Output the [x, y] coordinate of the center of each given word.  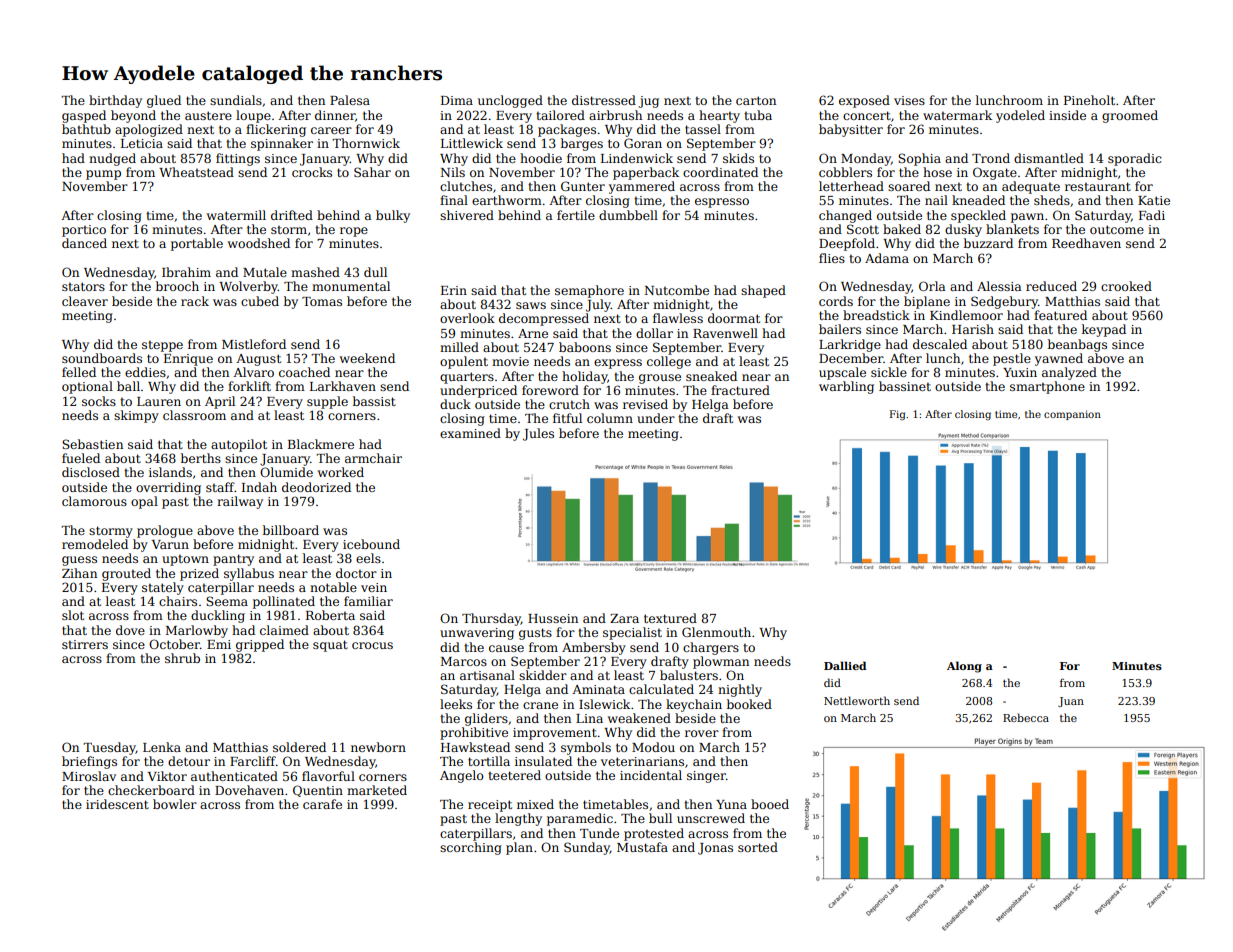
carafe [322, 804]
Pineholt [1089, 100]
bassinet [905, 386]
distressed [604, 100]
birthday [115, 101]
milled [459, 347]
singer [706, 777]
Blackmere [321, 444]
